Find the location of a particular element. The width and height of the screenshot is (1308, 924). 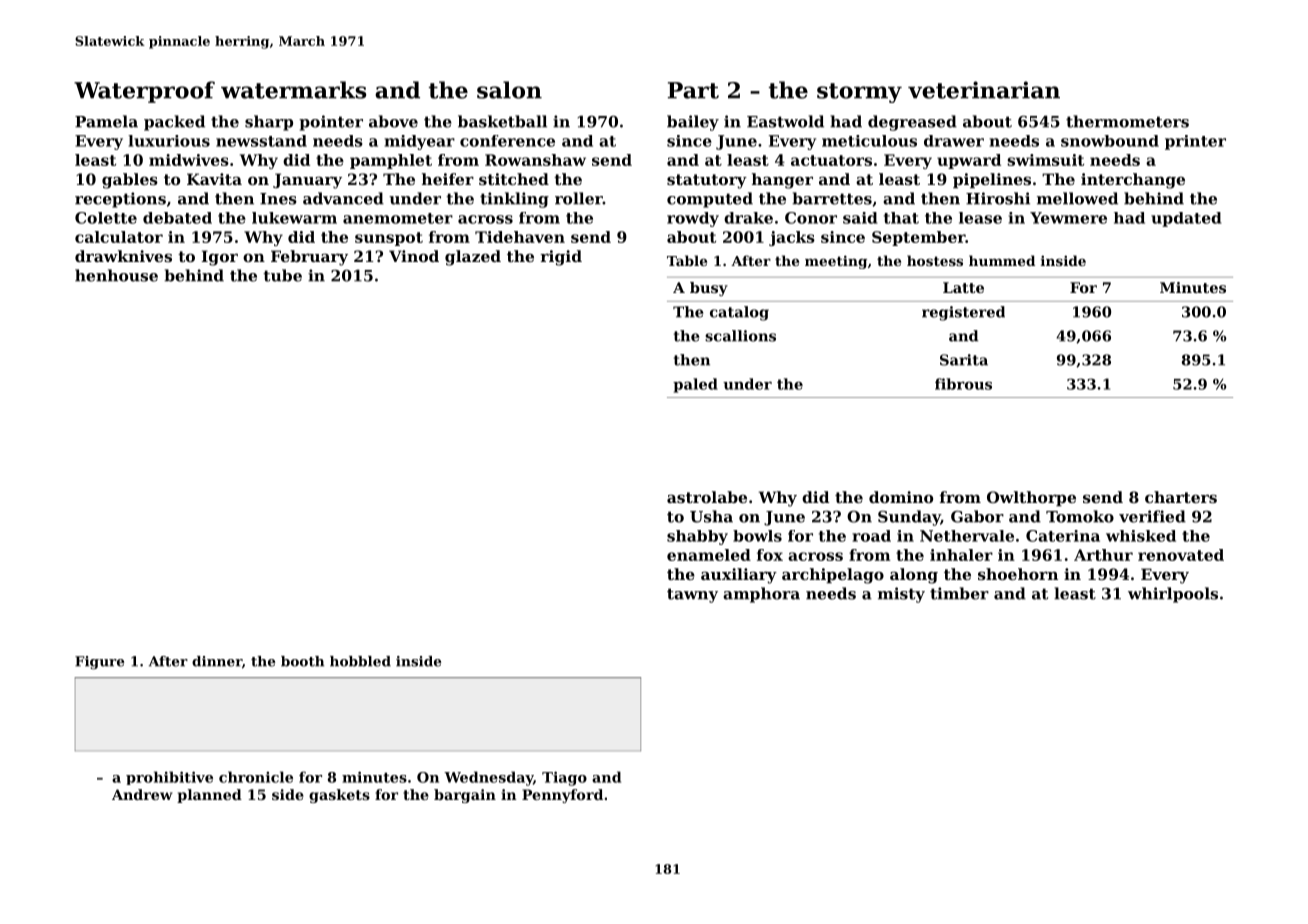

Sarita is located at coordinates (964, 360).
